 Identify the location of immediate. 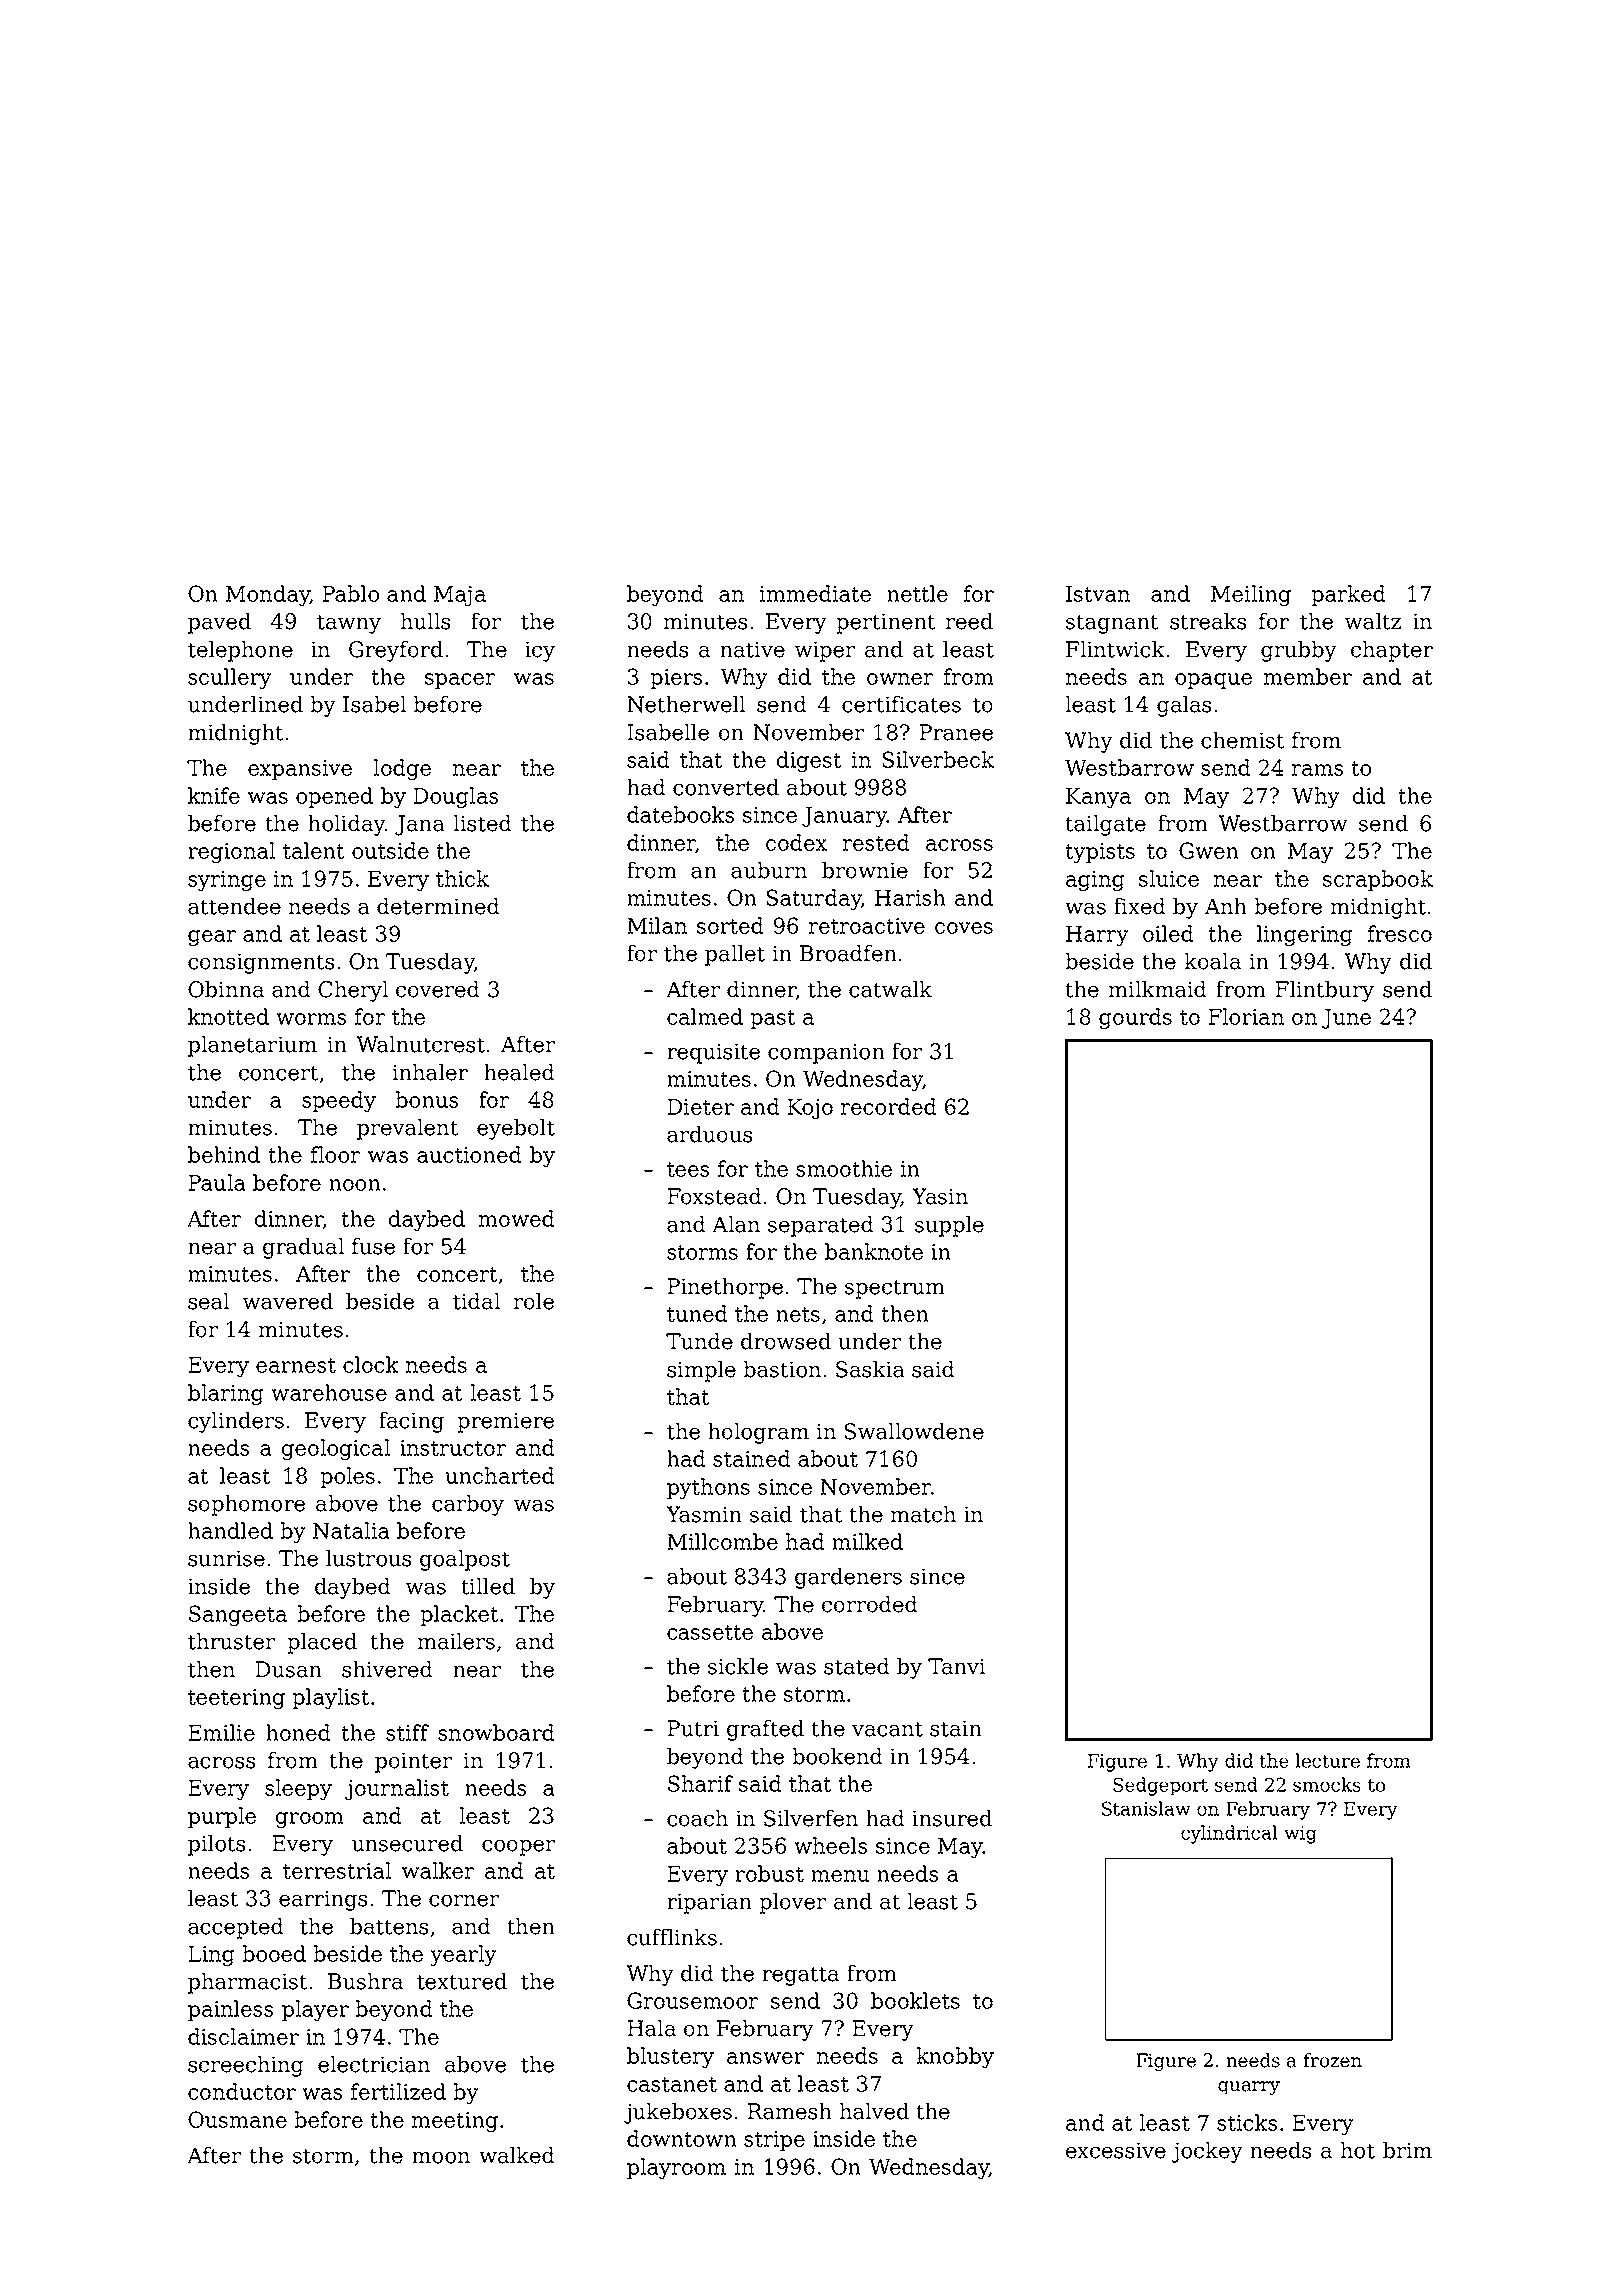
(815, 593).
